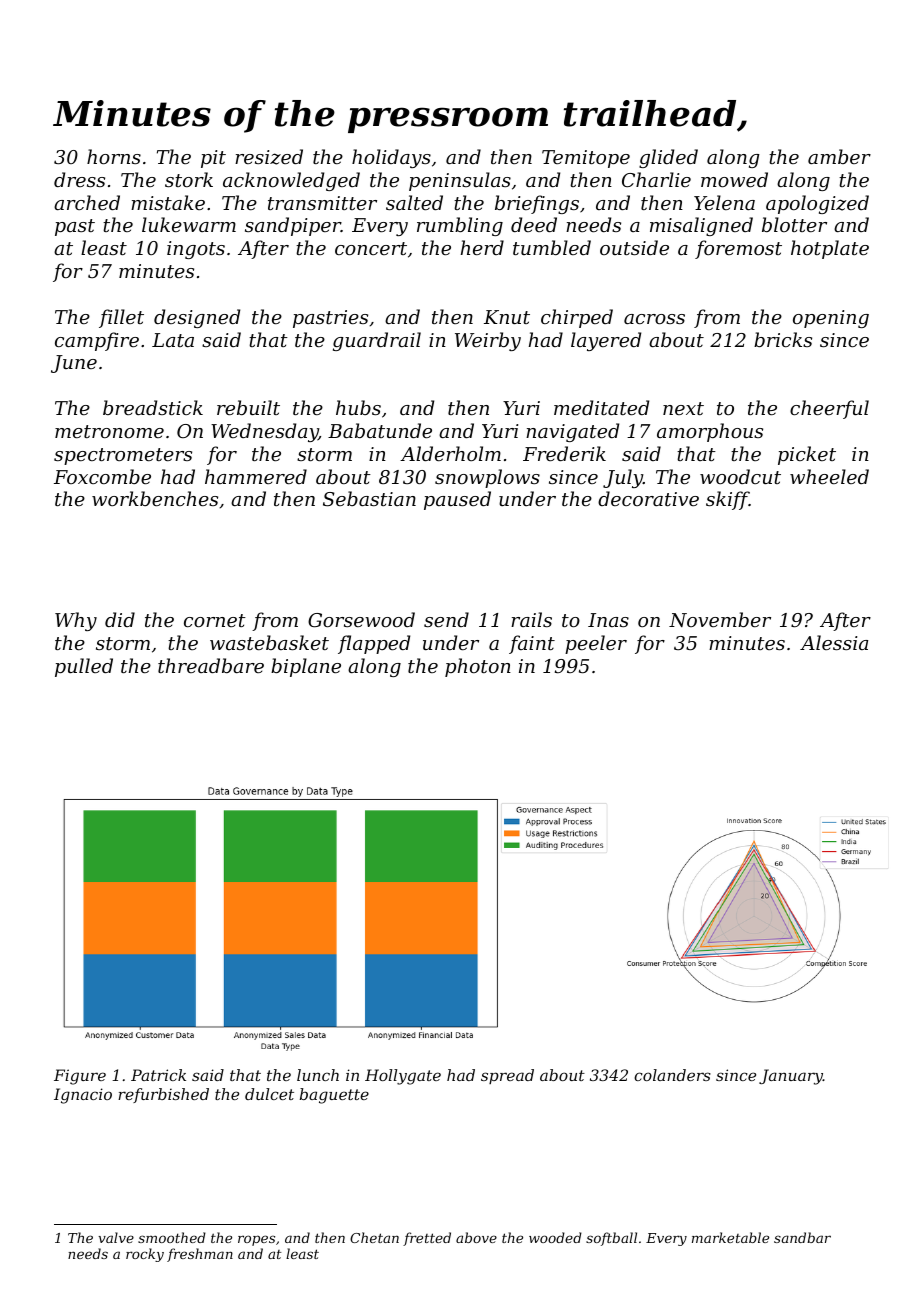 The width and height of the image is (924, 1308). What do you see at coordinates (215, 620) in the image?
I see `cornet` at bounding box center [215, 620].
